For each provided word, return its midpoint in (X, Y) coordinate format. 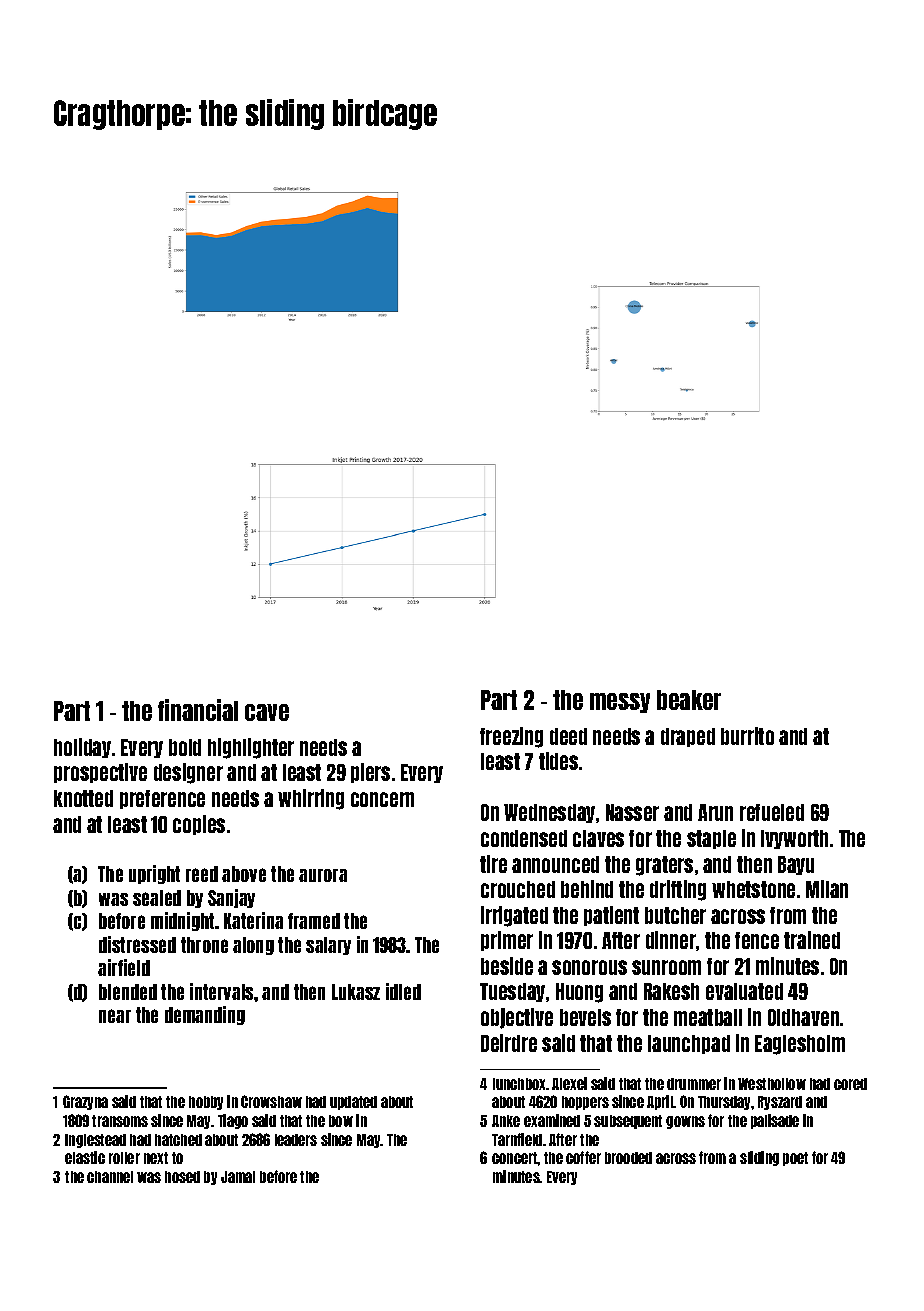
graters (664, 866)
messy (620, 703)
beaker (689, 700)
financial (198, 710)
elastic (85, 1157)
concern (382, 799)
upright (154, 874)
